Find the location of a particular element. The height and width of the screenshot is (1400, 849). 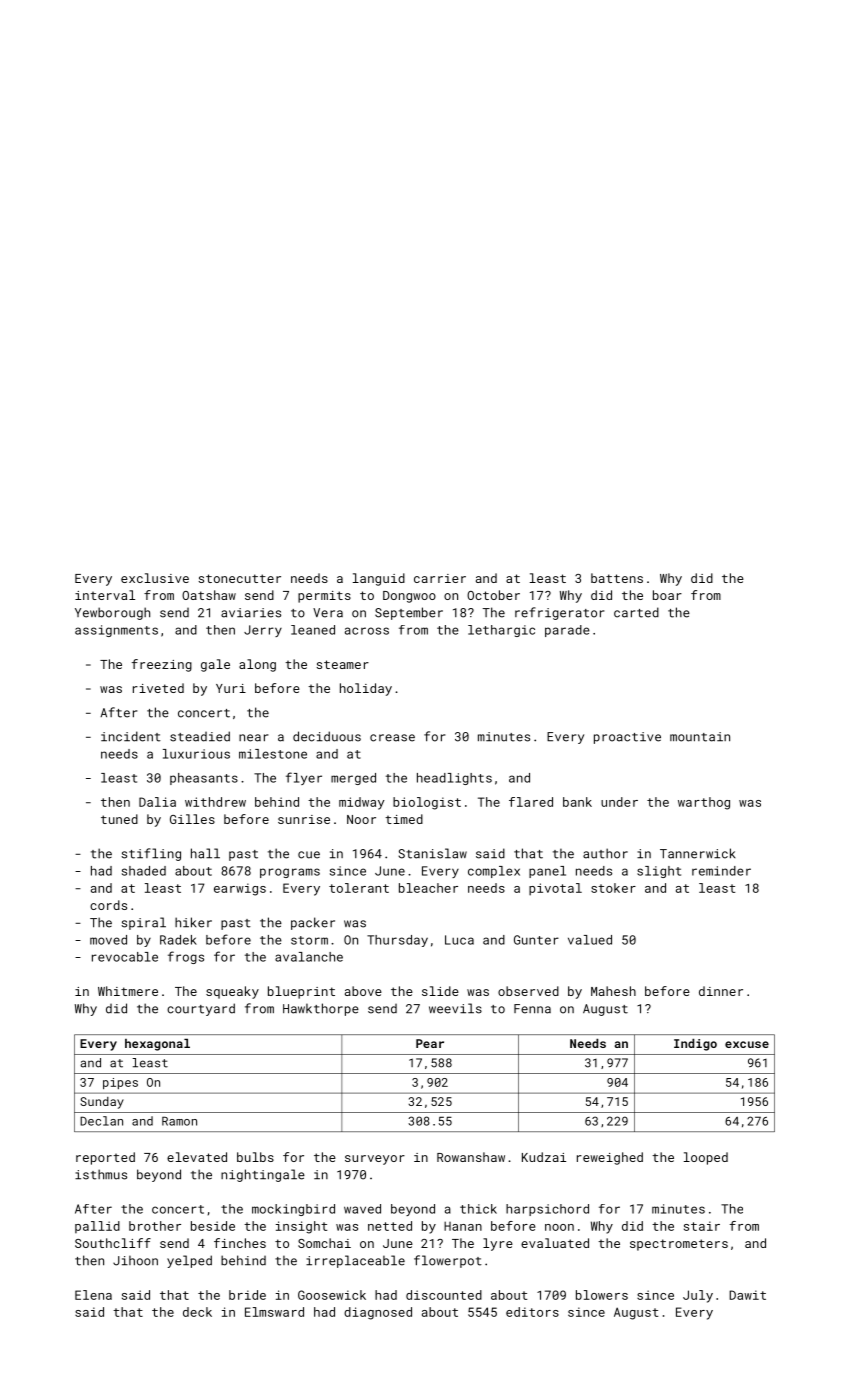

editors is located at coordinates (532, 1312).
